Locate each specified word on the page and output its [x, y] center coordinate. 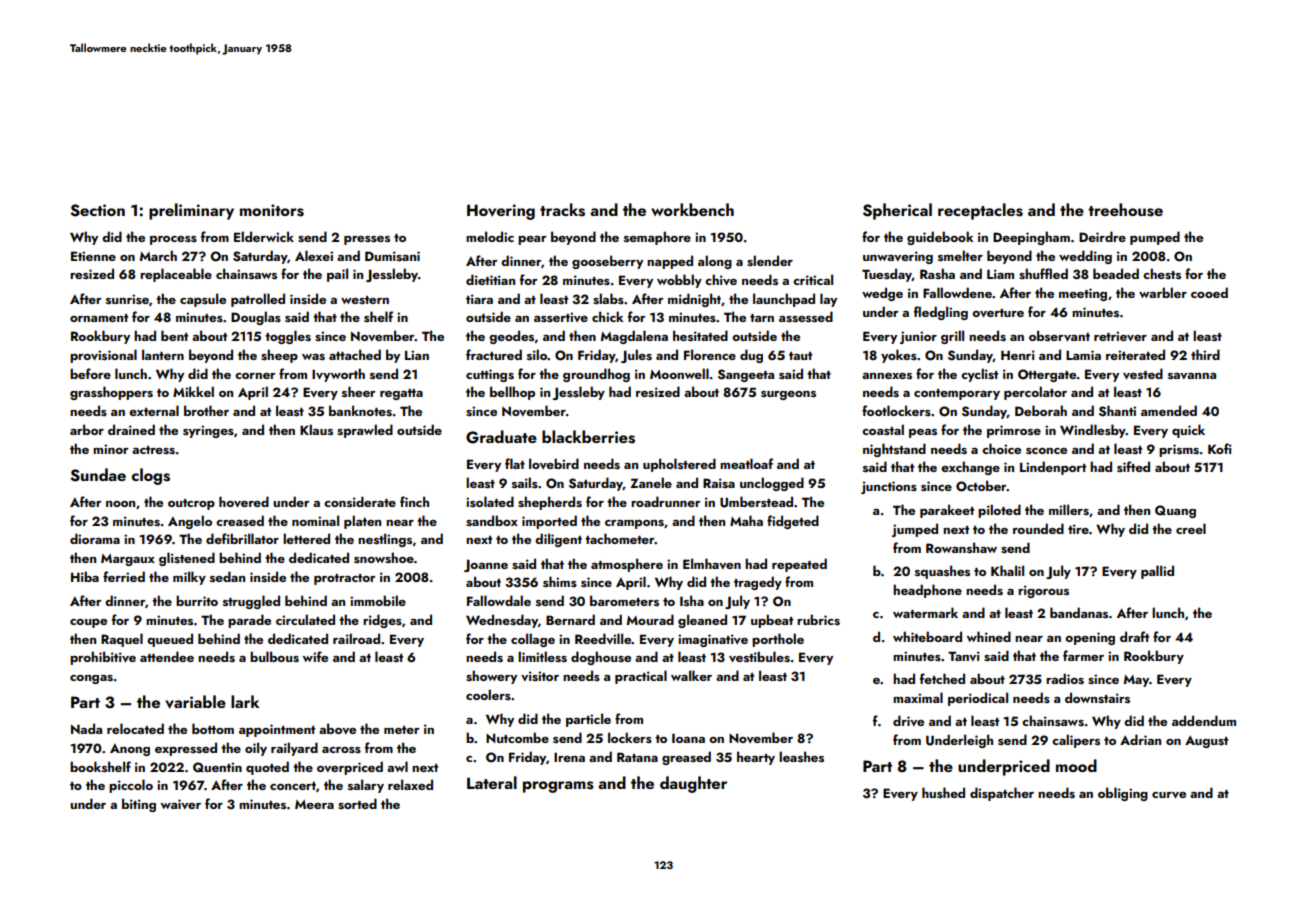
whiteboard [927, 636]
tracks [562, 210]
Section [97, 210]
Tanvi [964, 656]
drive [908, 720]
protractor [345, 579]
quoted [267, 768]
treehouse [1125, 210]
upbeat [772, 621]
